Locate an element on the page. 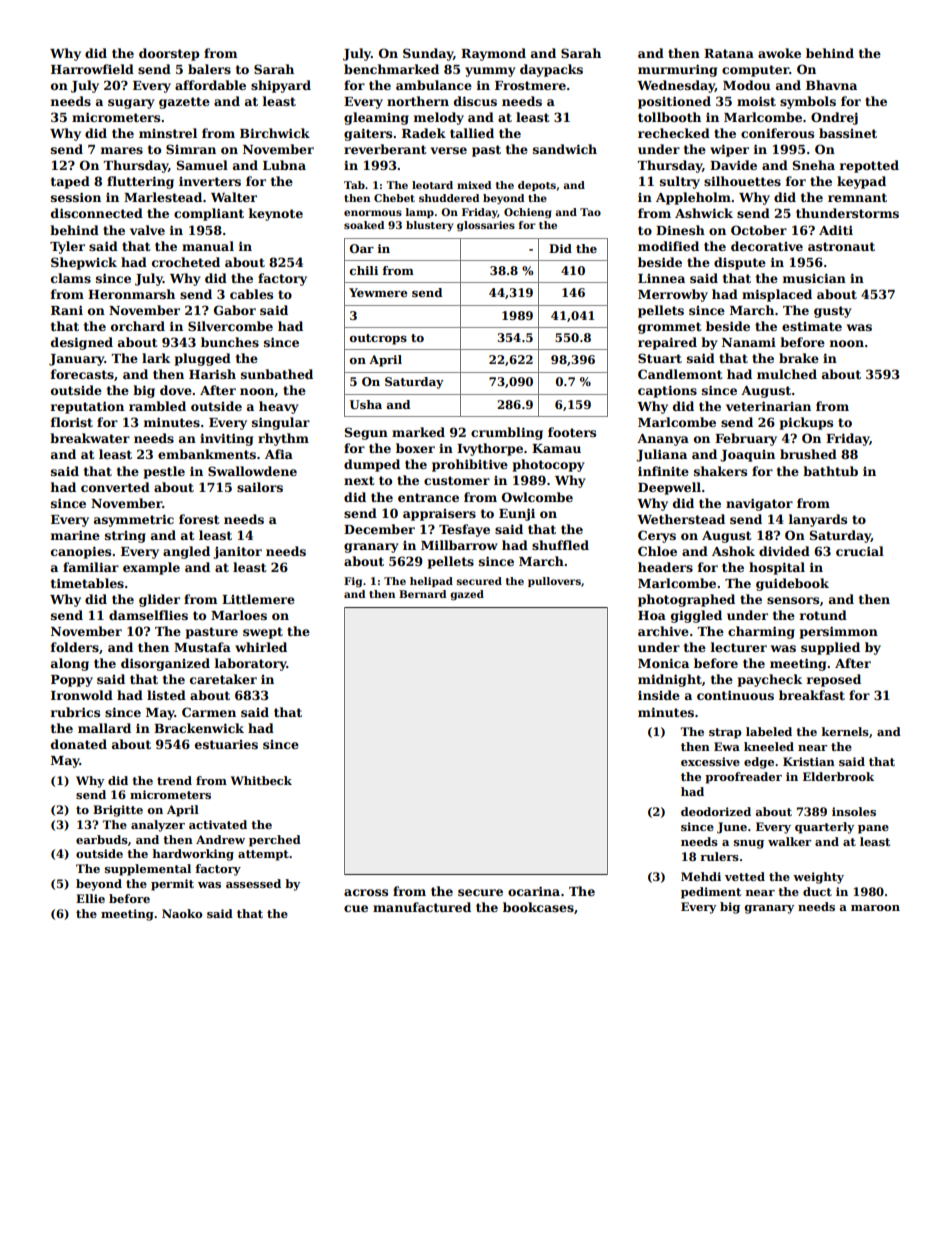 This page has height=1233, width=952. laboratory is located at coordinates (251, 664).
